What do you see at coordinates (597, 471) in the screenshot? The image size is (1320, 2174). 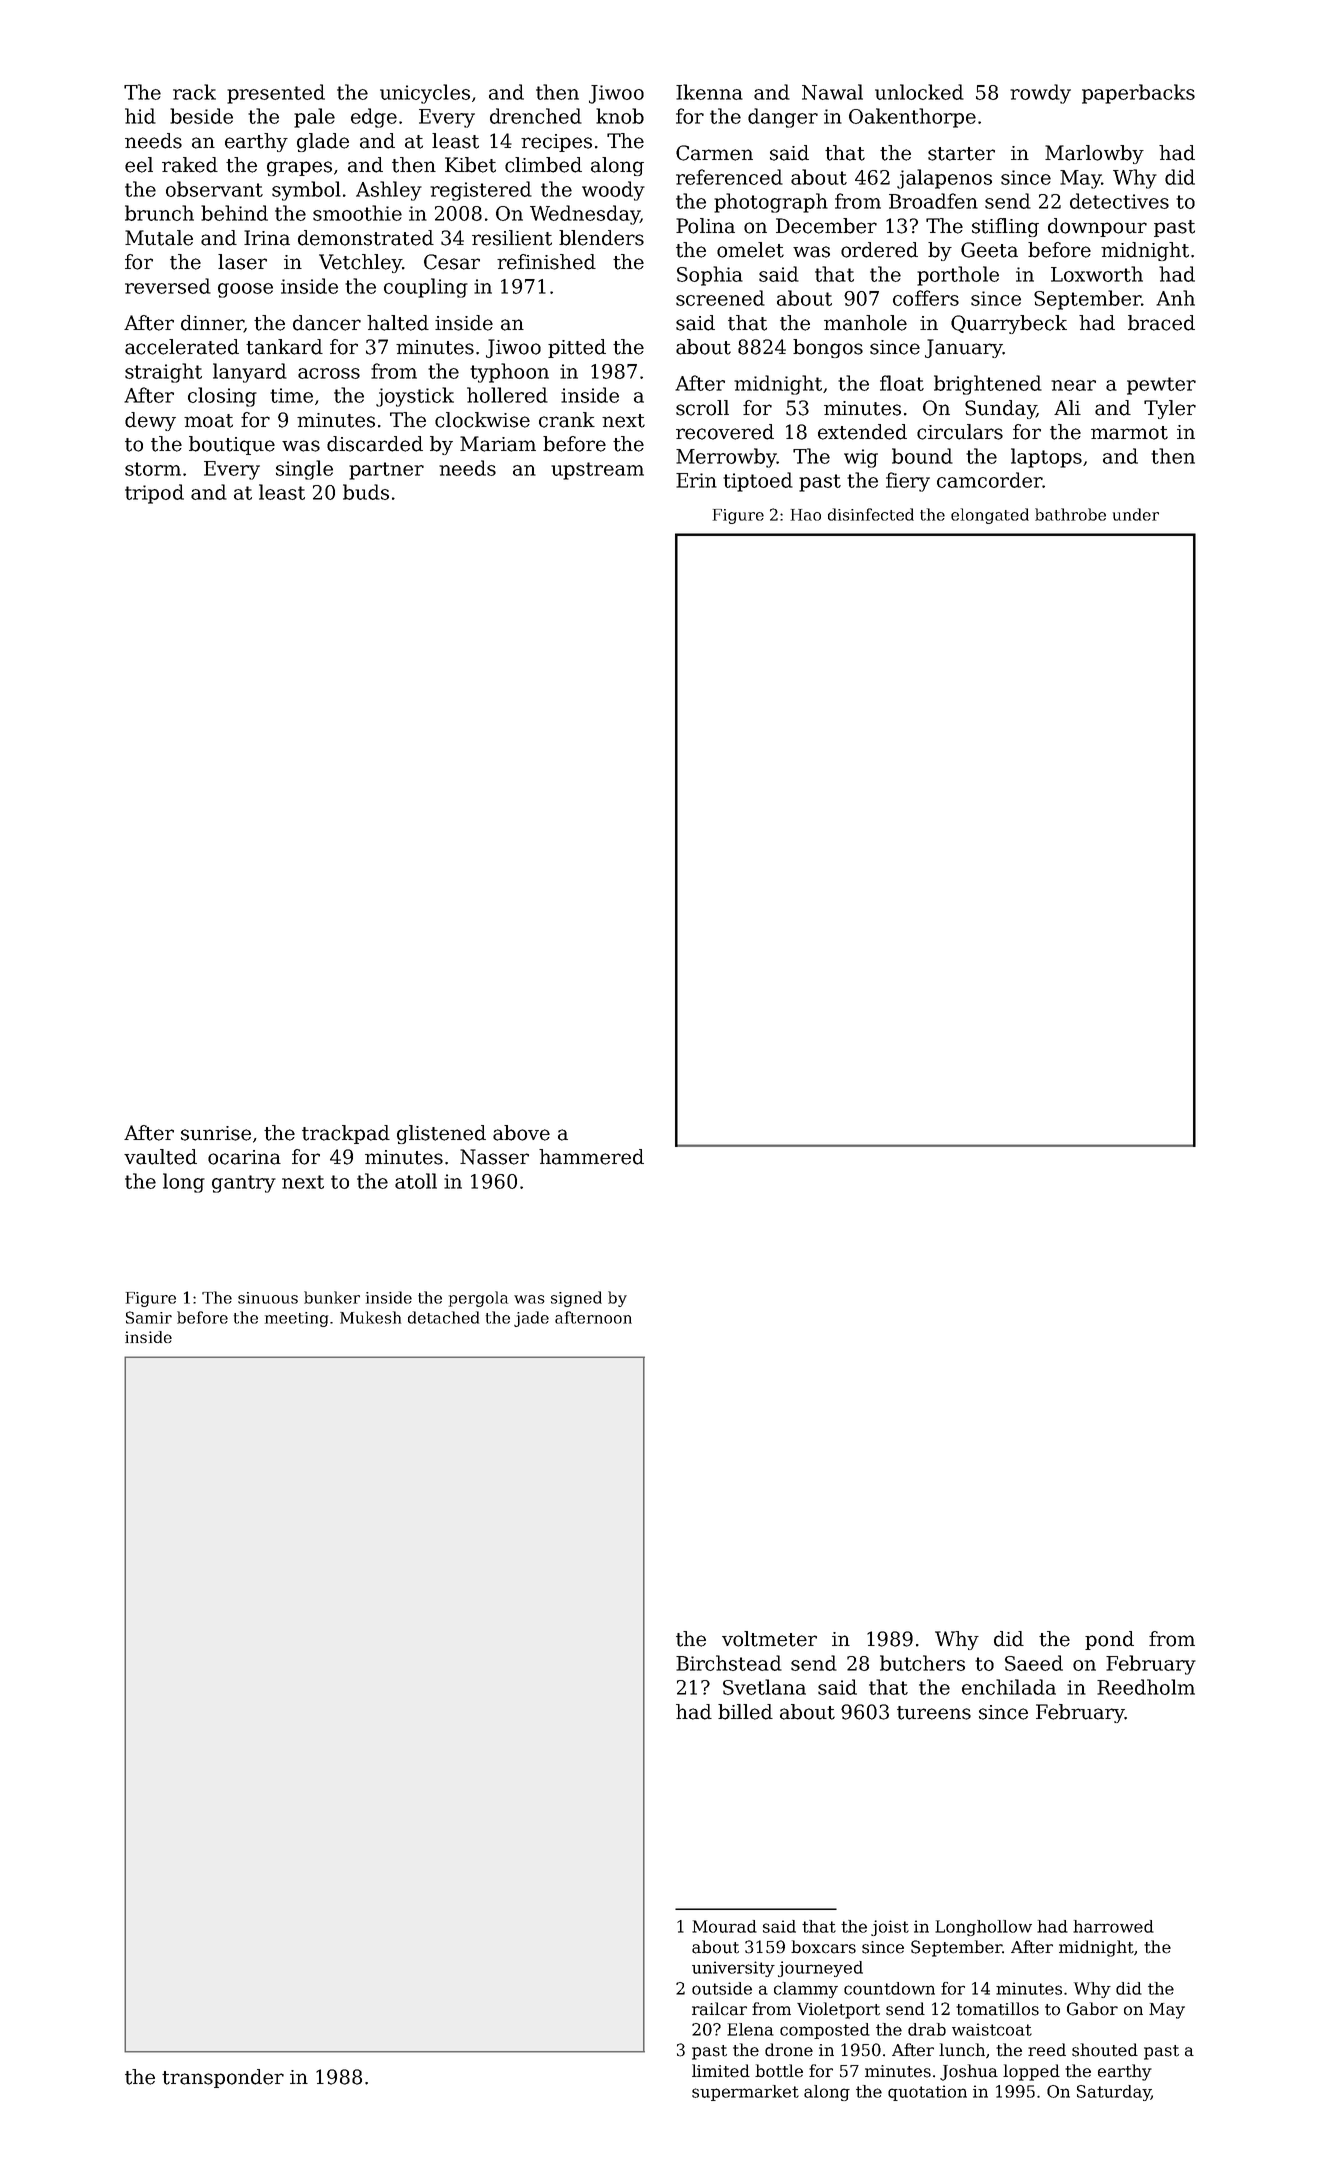 I see `upstream` at bounding box center [597, 471].
